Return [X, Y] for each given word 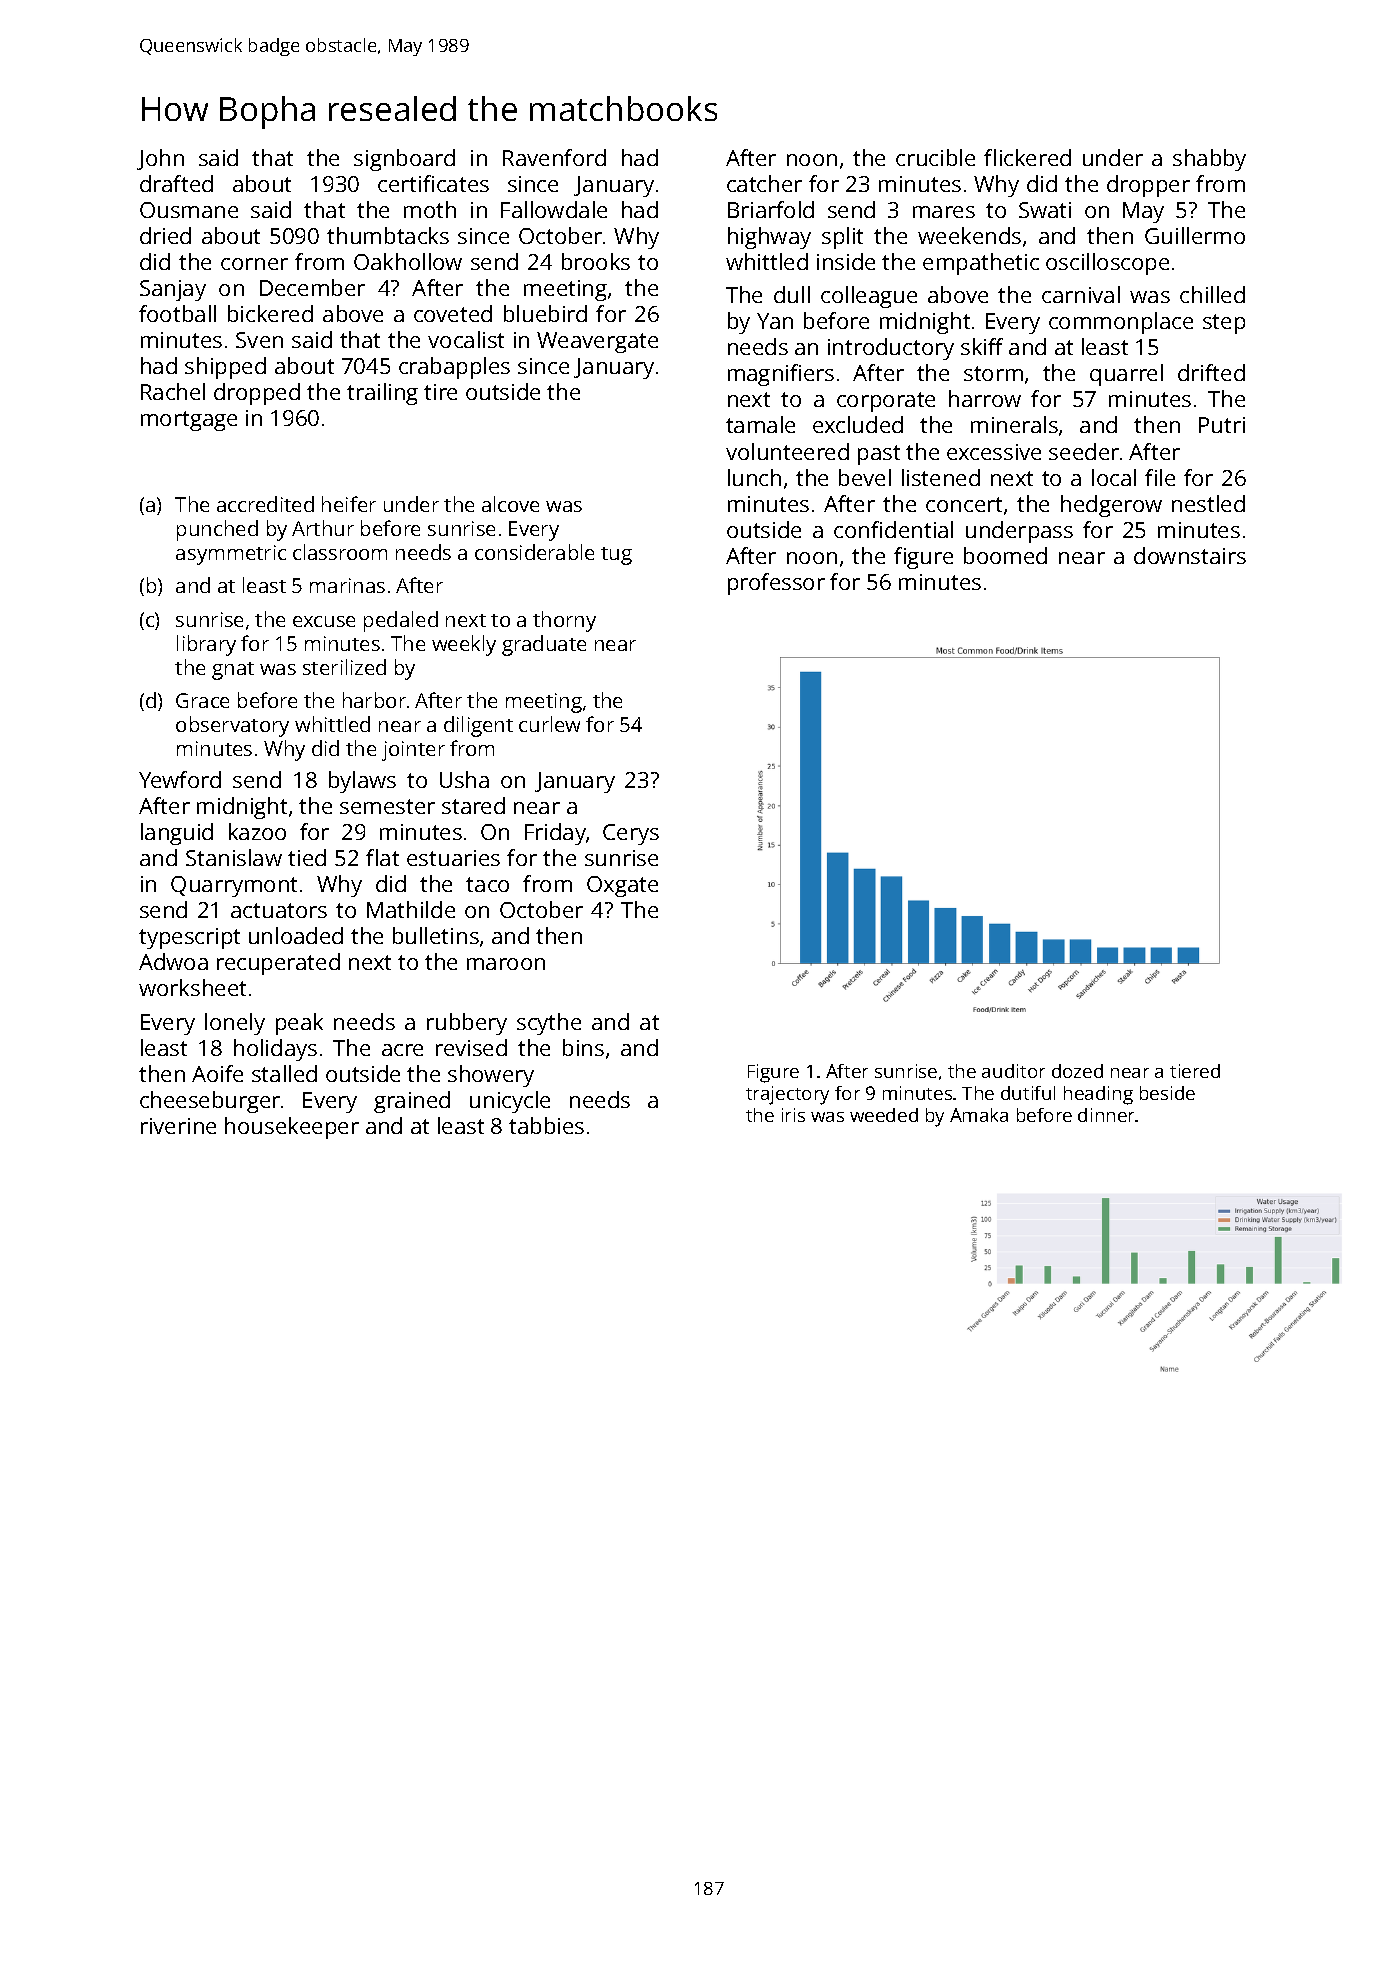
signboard [404, 160]
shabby [1209, 160]
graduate [544, 645]
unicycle [510, 1102]
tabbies [546, 1125]
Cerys [631, 834]
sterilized [344, 667]
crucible [935, 157]
